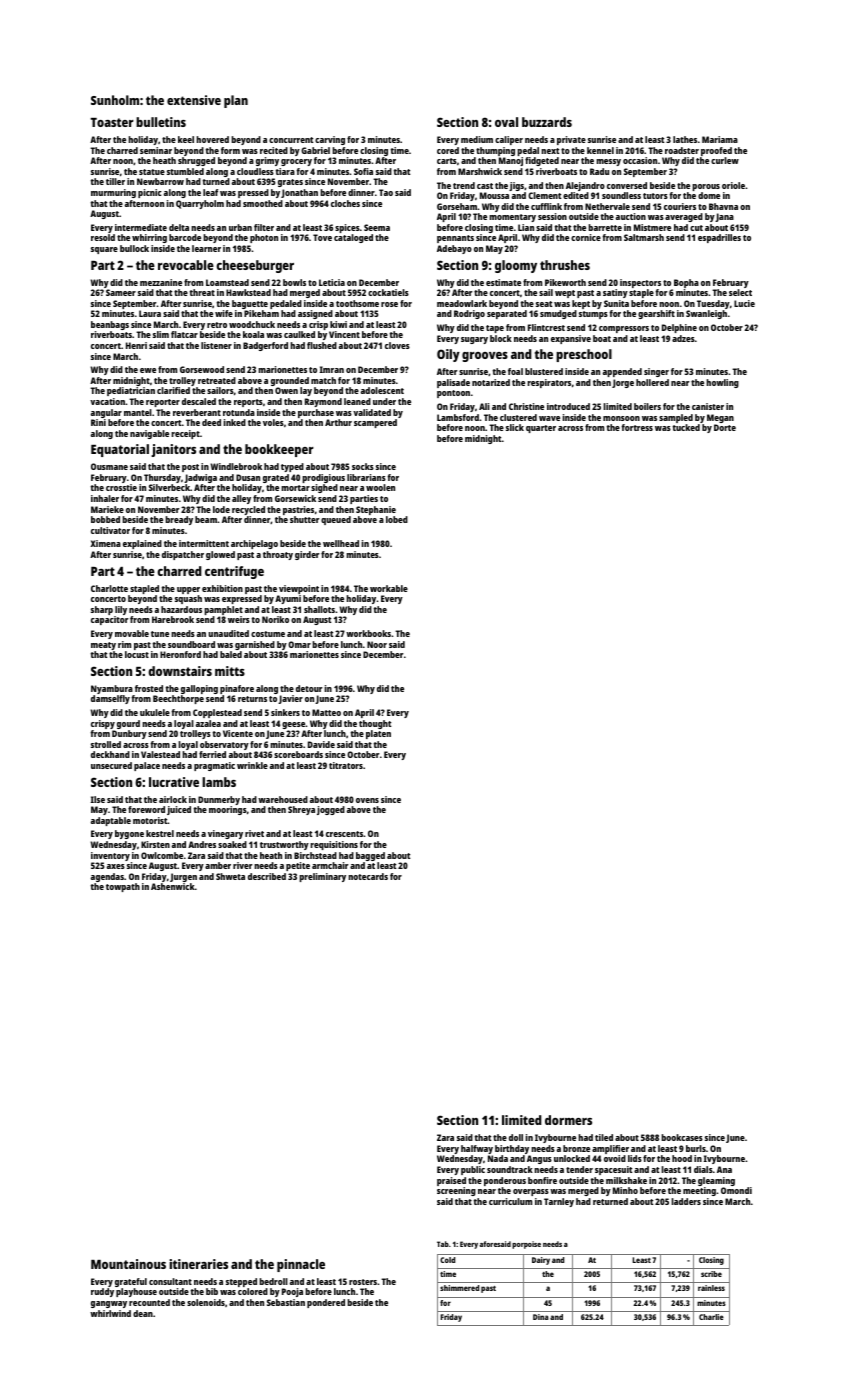 The width and height of the page is (849, 1400). I want to click on notecards, so click(368, 876).
